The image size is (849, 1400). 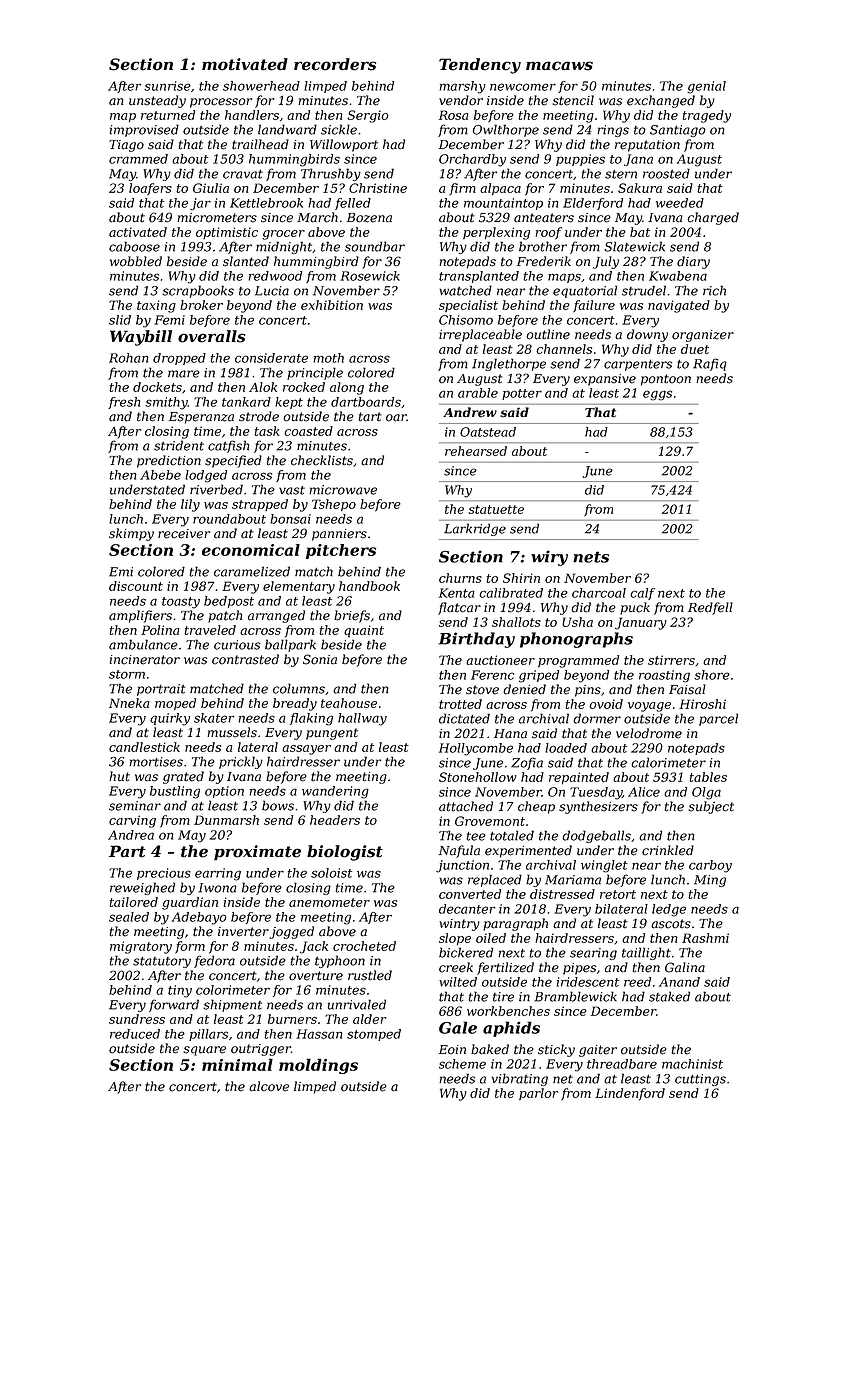 What do you see at coordinates (353, 204) in the screenshot?
I see `felled` at bounding box center [353, 204].
